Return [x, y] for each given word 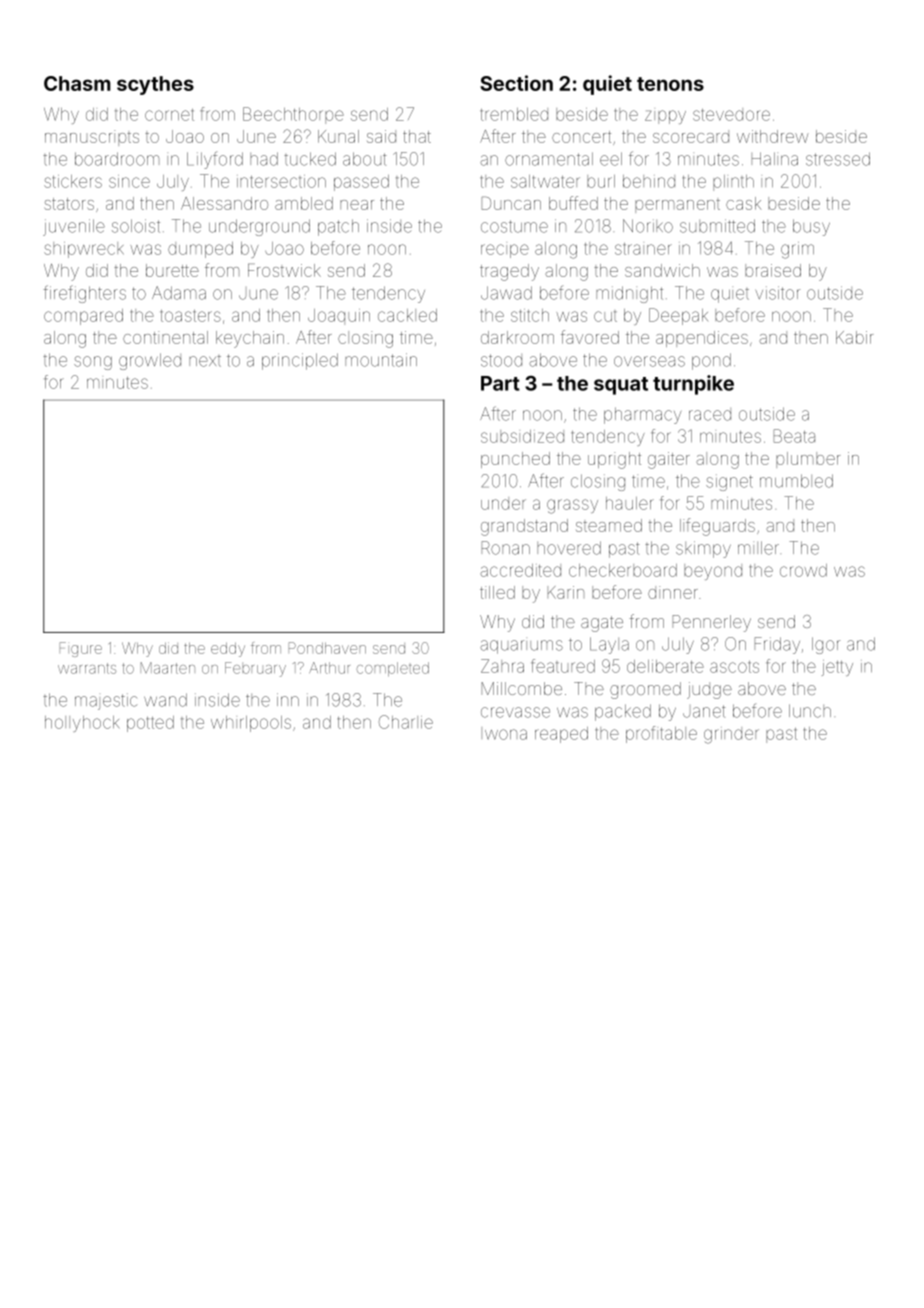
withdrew [773, 136]
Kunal [338, 136]
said [381, 136]
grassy [572, 506]
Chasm [77, 83]
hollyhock [82, 724]
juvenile [74, 227]
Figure [81, 649]
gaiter [669, 460]
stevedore [731, 114]
